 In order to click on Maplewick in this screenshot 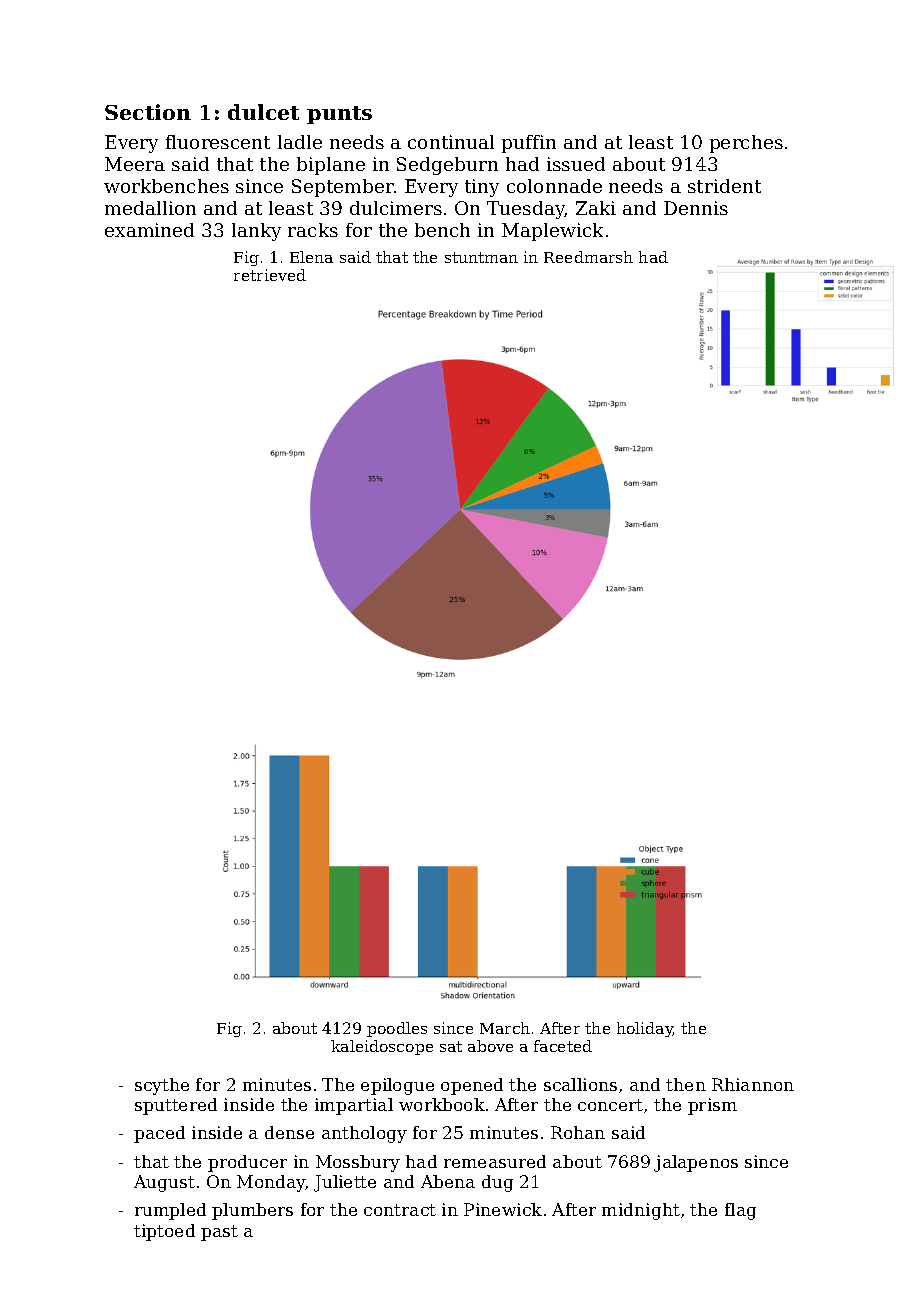, I will do `click(552, 232)`.
